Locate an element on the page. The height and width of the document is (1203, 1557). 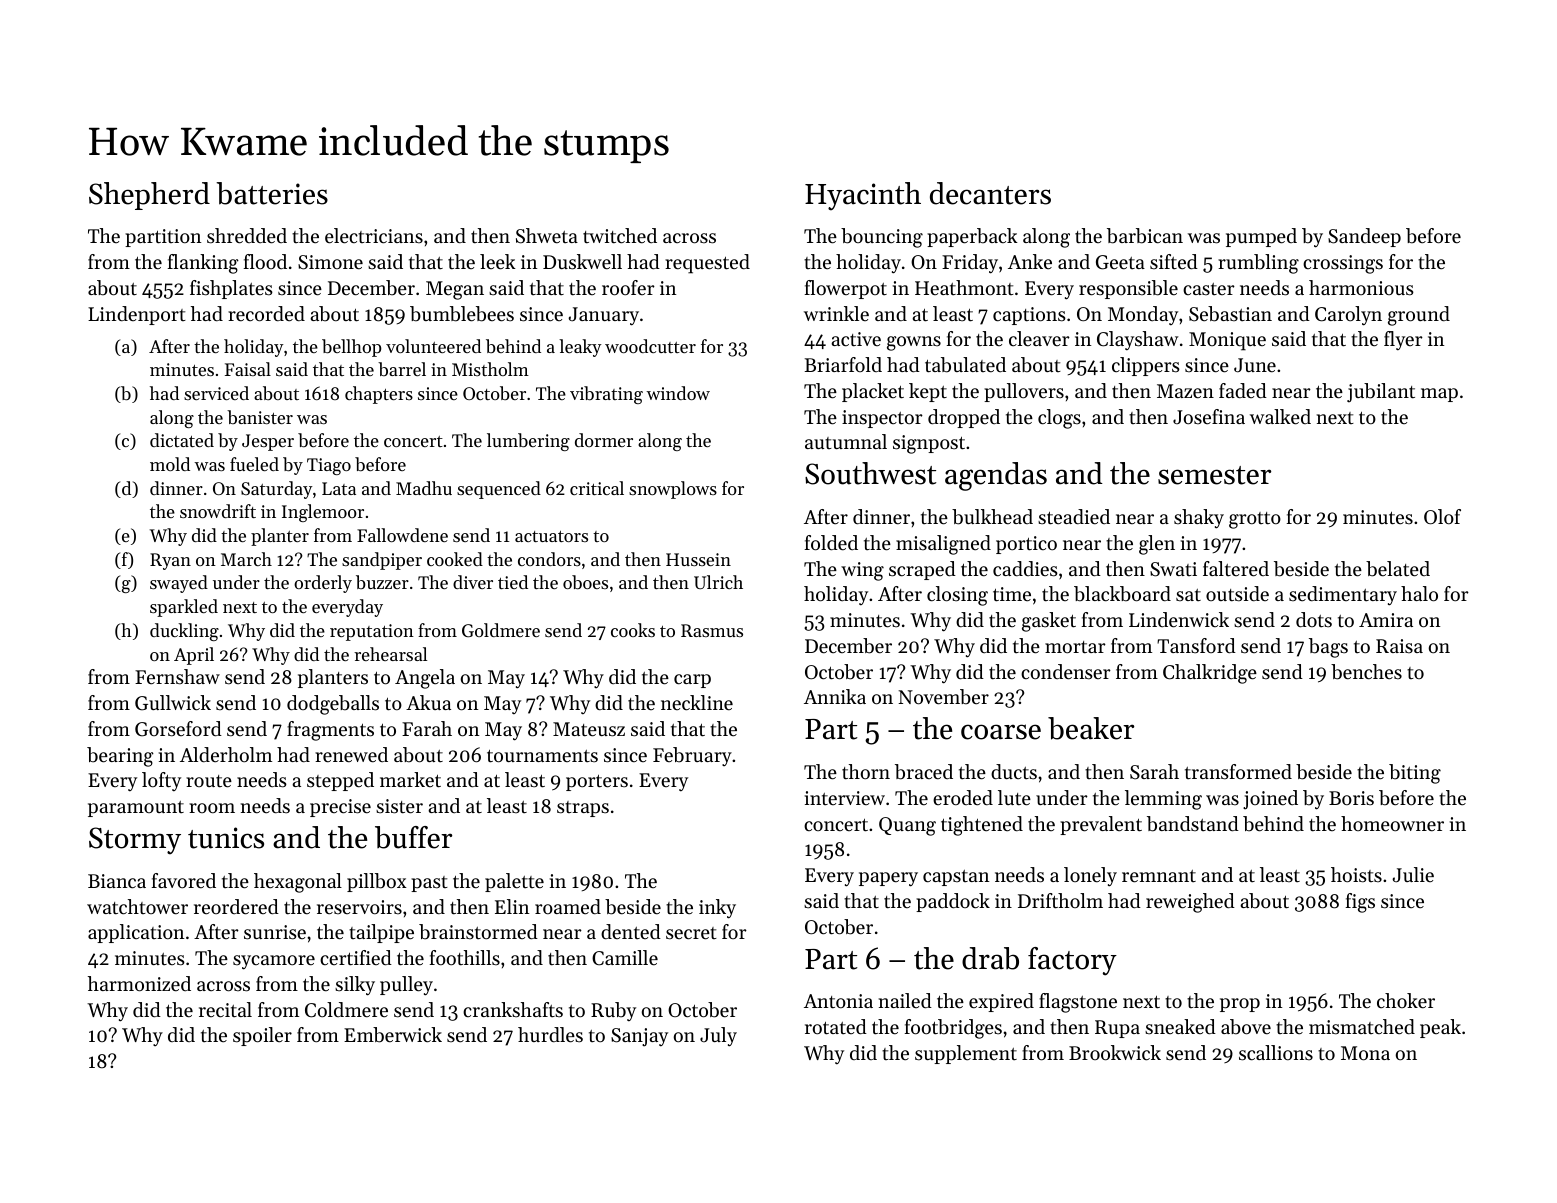
inspector is located at coordinates (882, 419).
